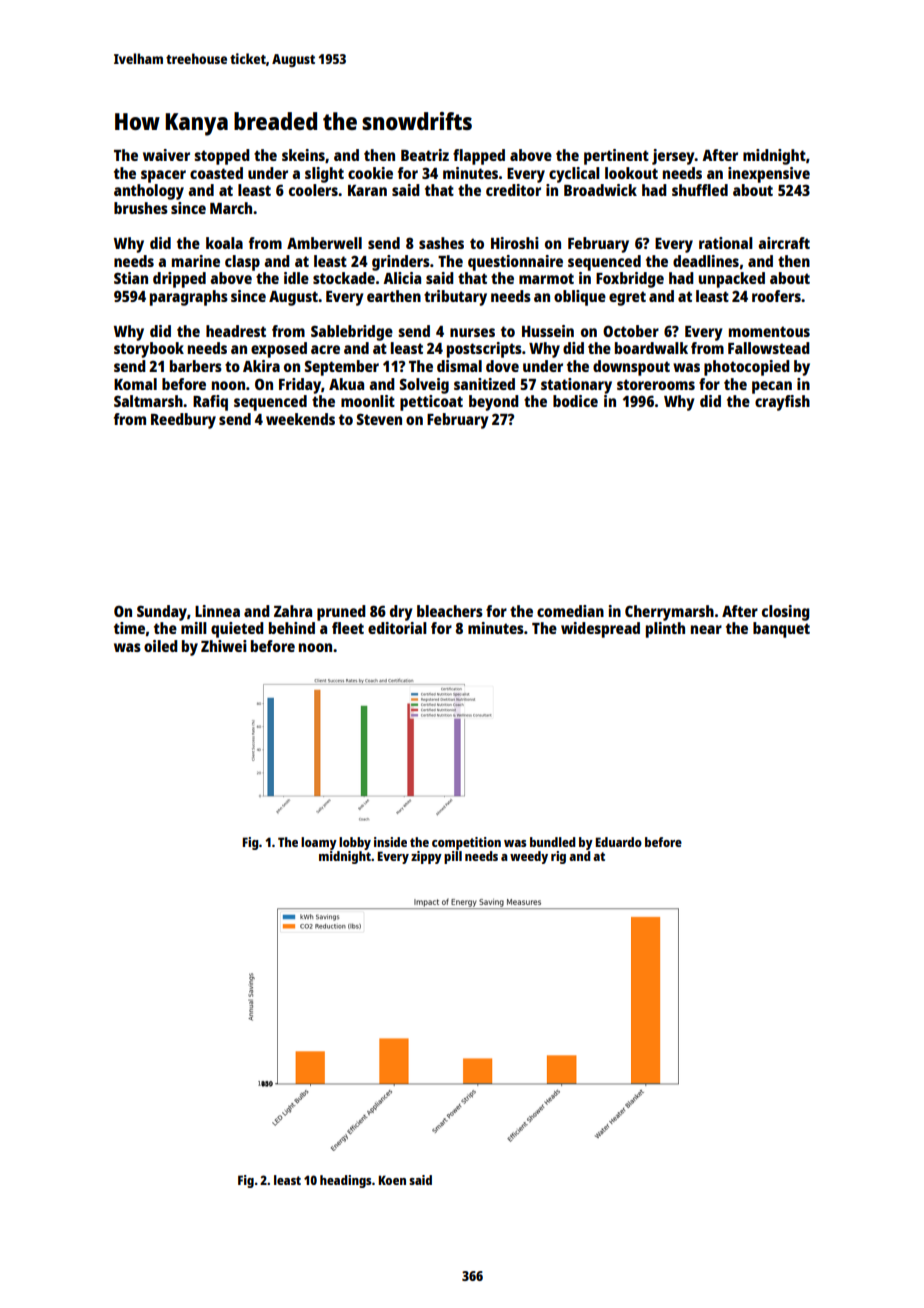 This screenshot has height=1308, width=924. I want to click on Eduardo, so click(618, 842).
